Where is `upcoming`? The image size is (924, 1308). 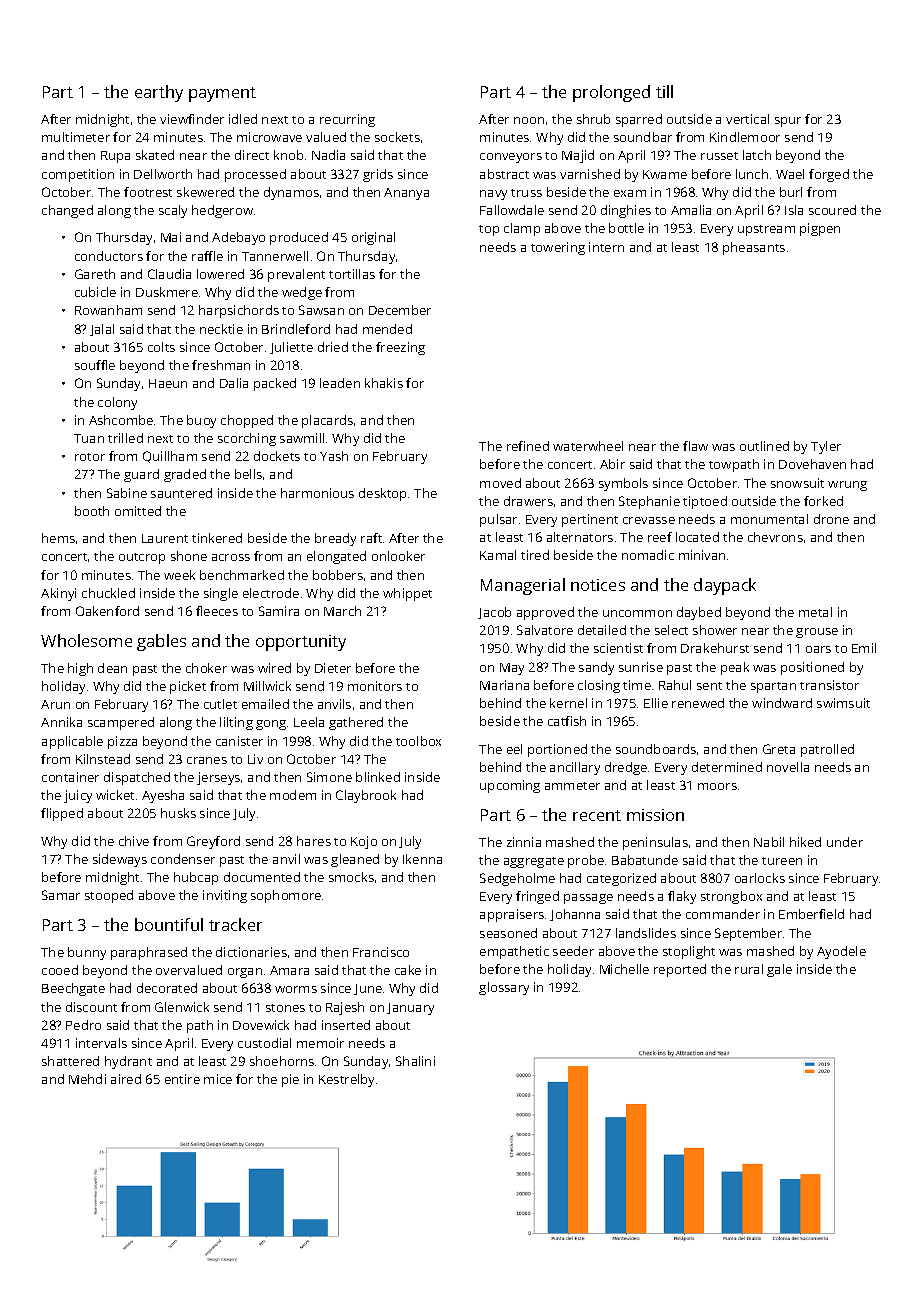 upcoming is located at coordinates (510, 786).
